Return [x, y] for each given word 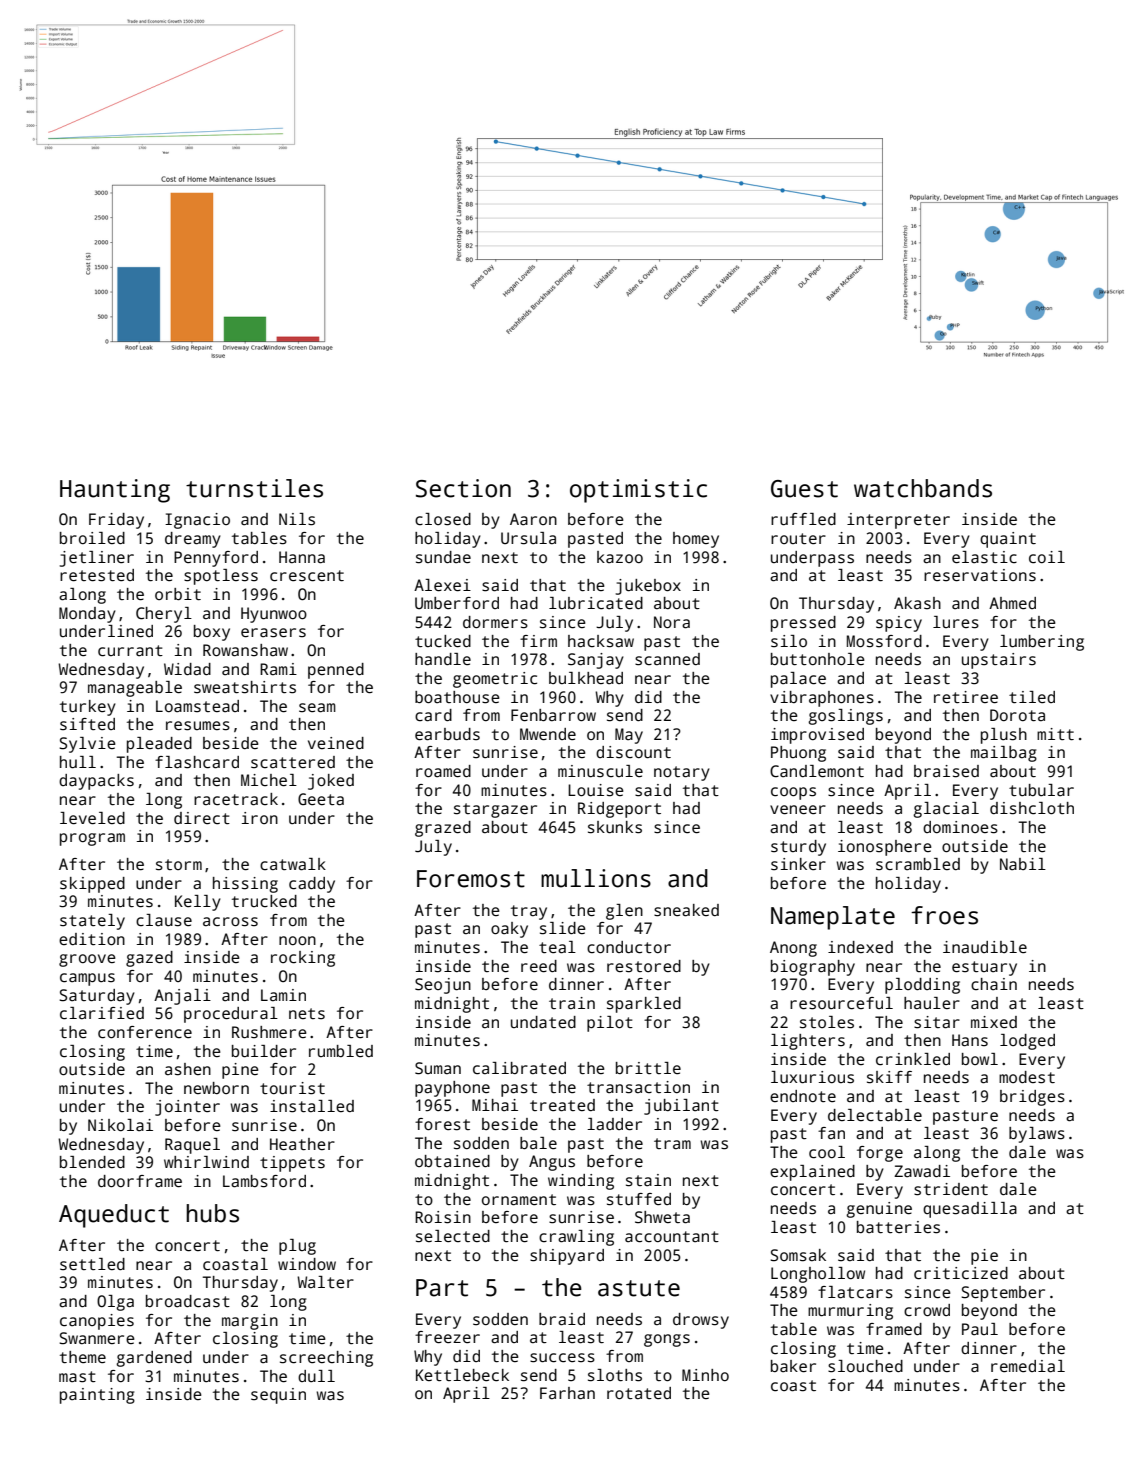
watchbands [923, 488]
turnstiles [254, 488]
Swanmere [97, 1338]
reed [539, 966]
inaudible [985, 947]
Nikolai [120, 1125]
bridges [1032, 1098]
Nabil [1023, 864]
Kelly [198, 903]
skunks [615, 827]
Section [463, 488]
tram [672, 1143]
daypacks [96, 782]
